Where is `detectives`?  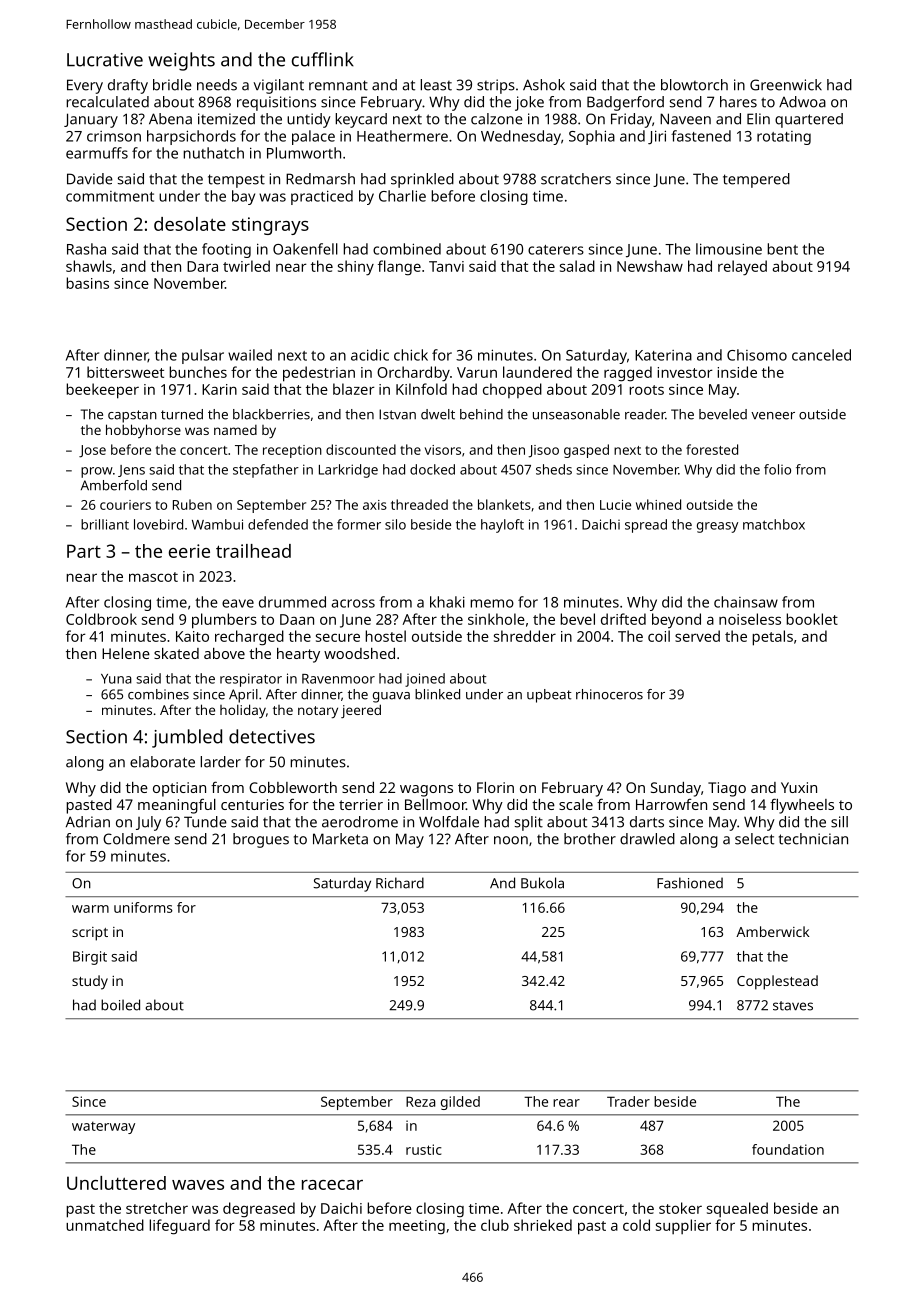
detectives is located at coordinates (272, 736).
